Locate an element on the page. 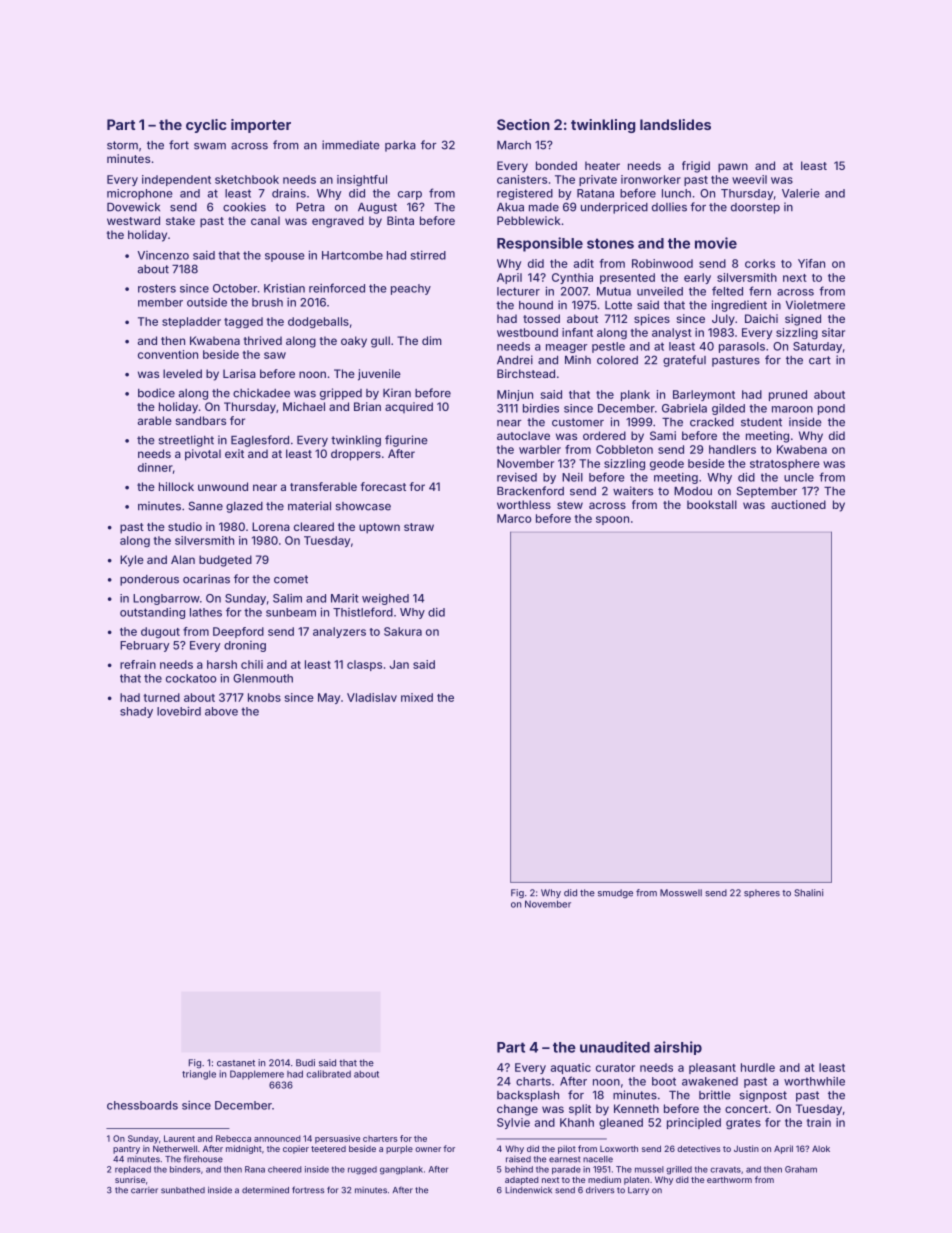 The height and width of the page is (1233, 952). castanet is located at coordinates (236, 1063).
